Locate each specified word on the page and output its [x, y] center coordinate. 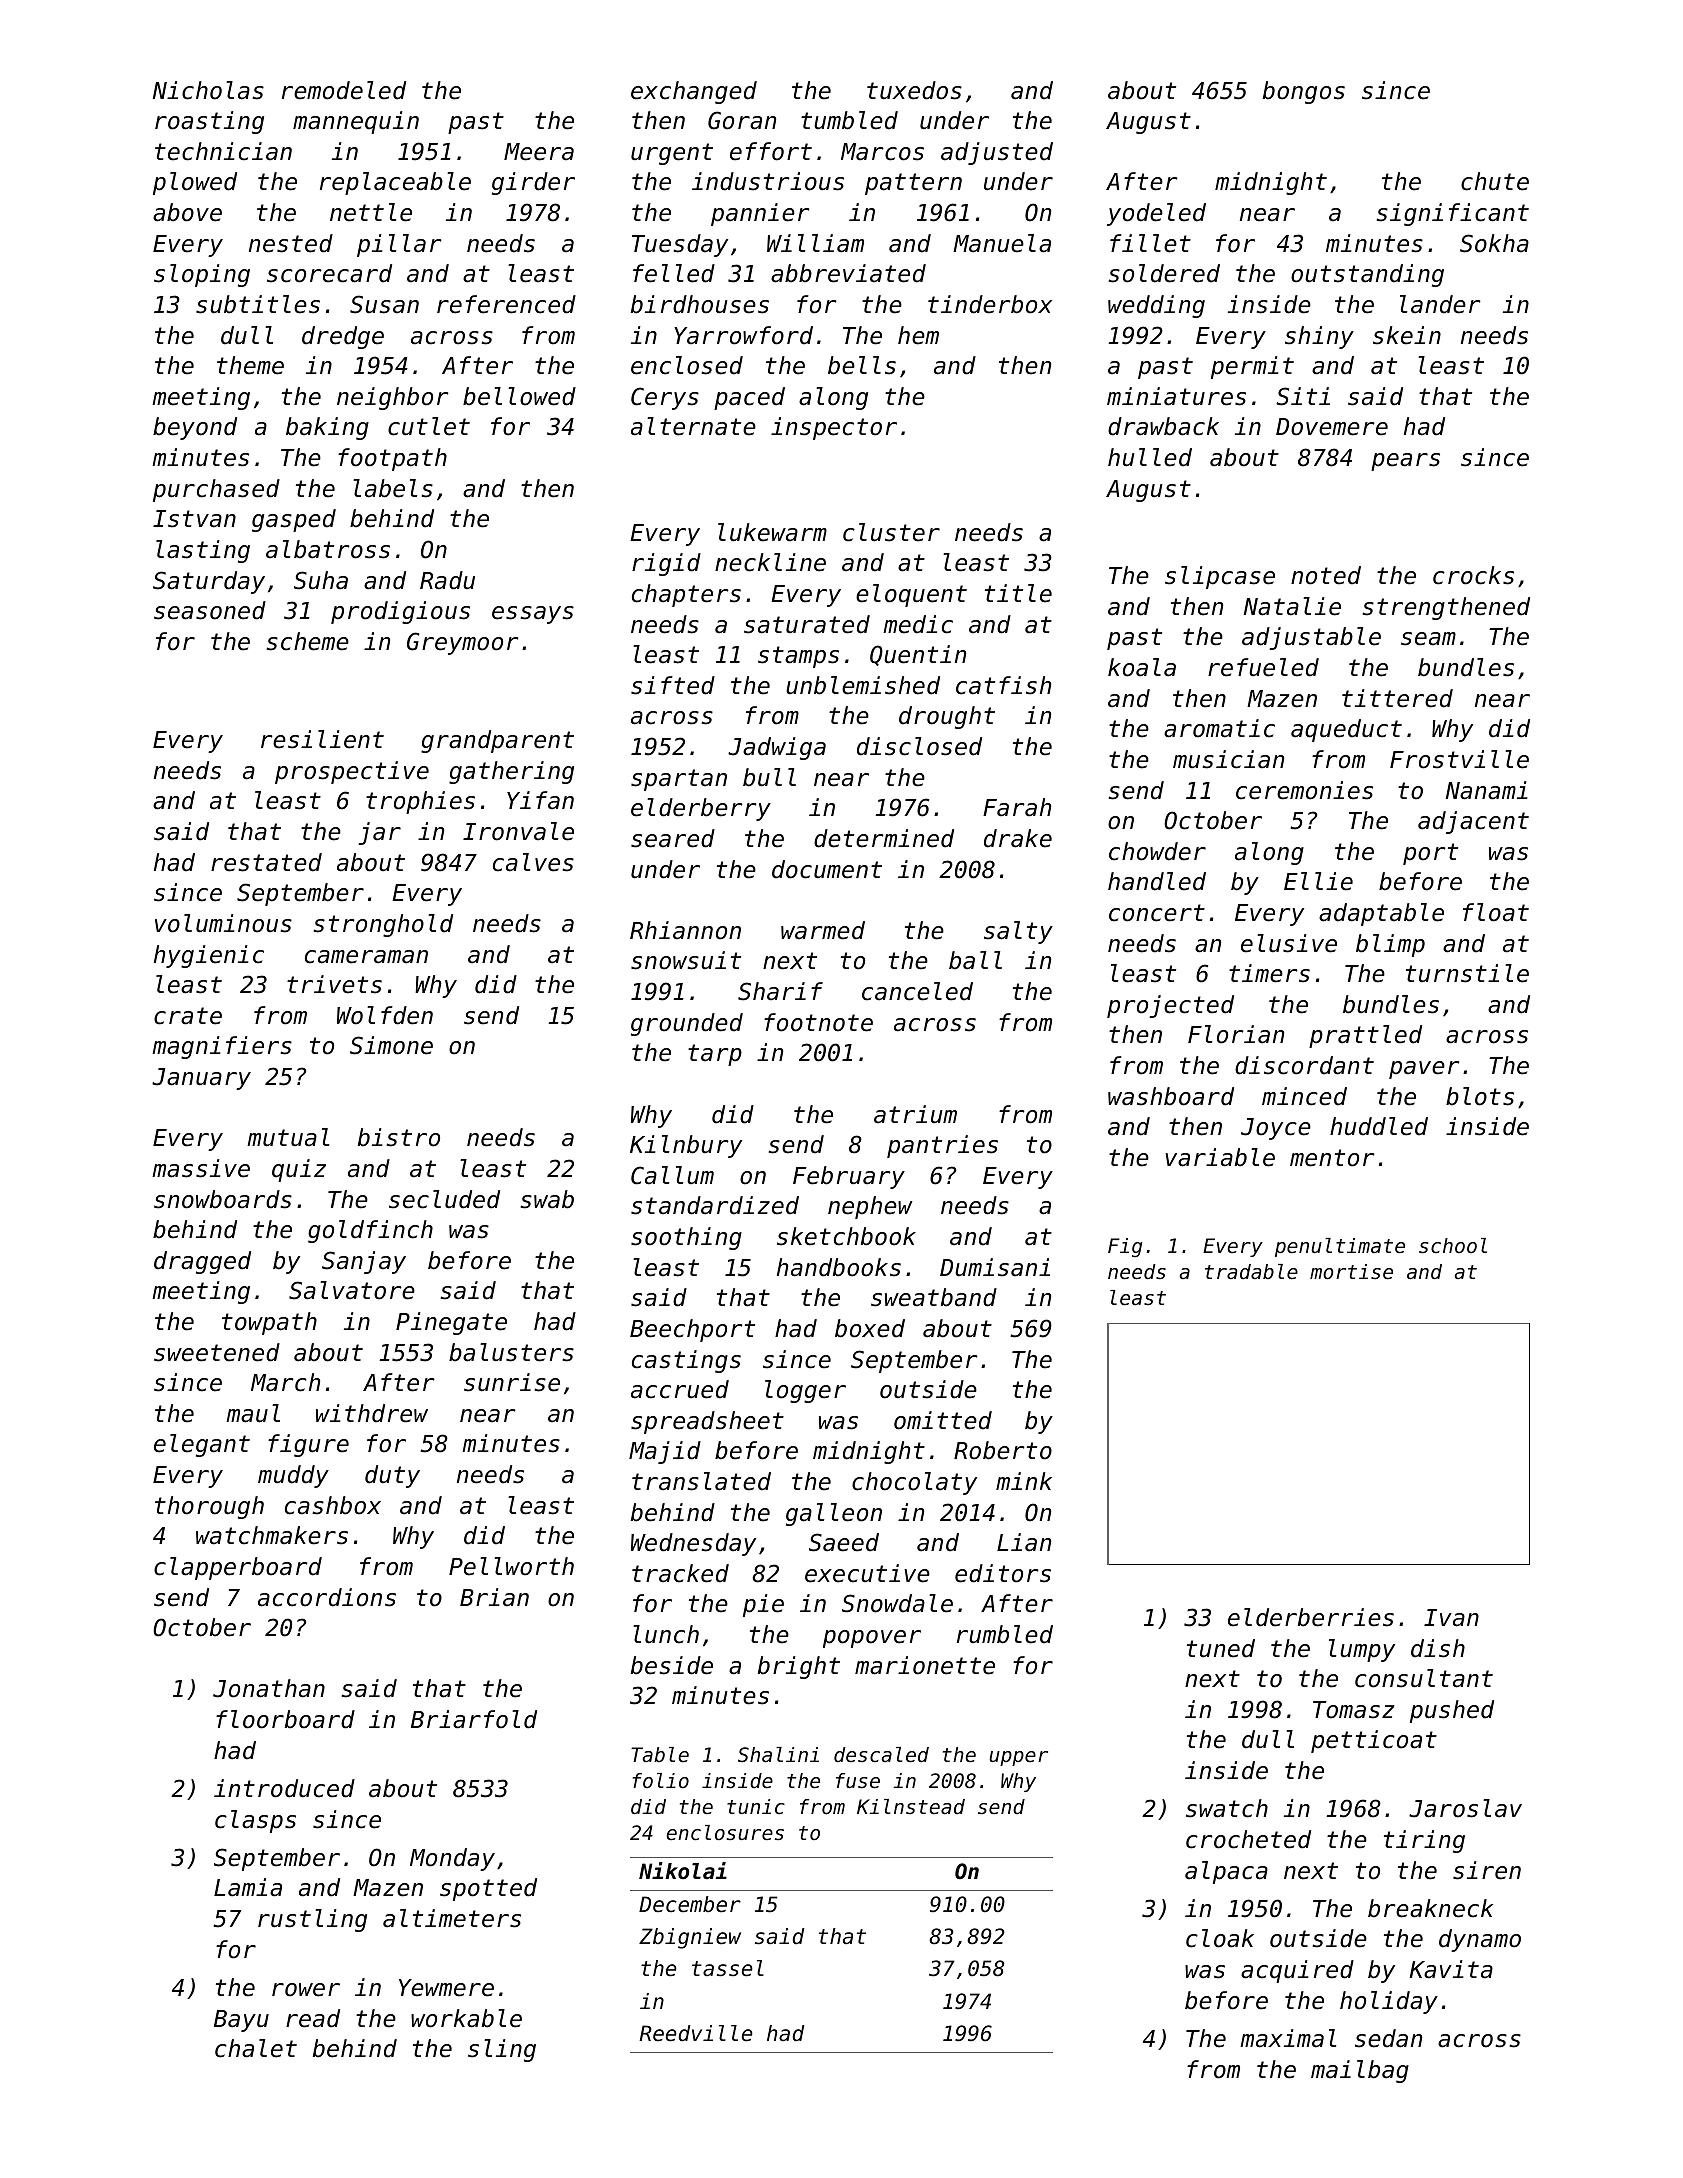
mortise [1351, 1272]
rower [306, 1990]
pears [1405, 462]
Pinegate [451, 1323]
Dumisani [995, 1267]
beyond [195, 428]
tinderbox [990, 304]
